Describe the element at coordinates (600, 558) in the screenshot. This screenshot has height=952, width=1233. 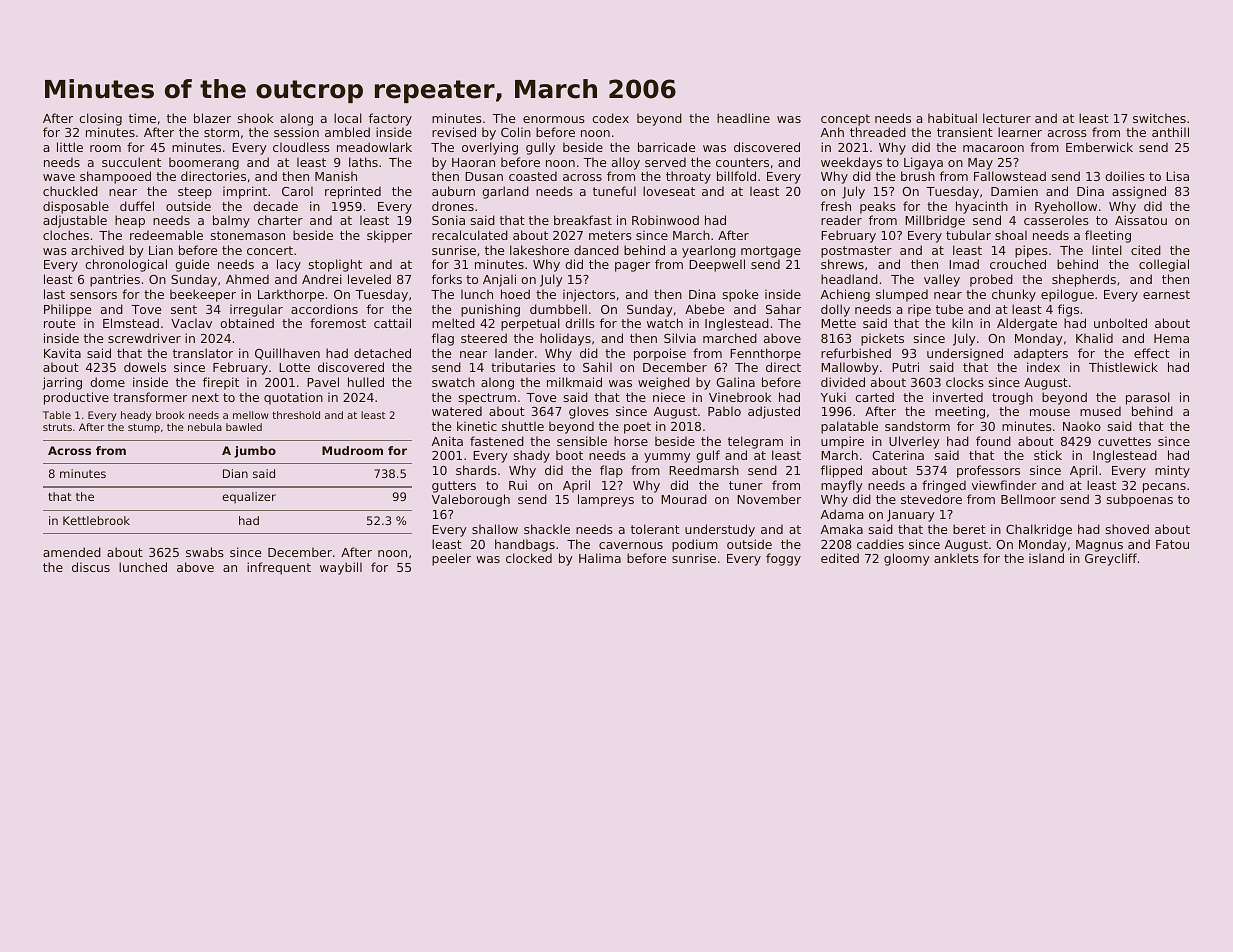
I see `Halima` at that location.
